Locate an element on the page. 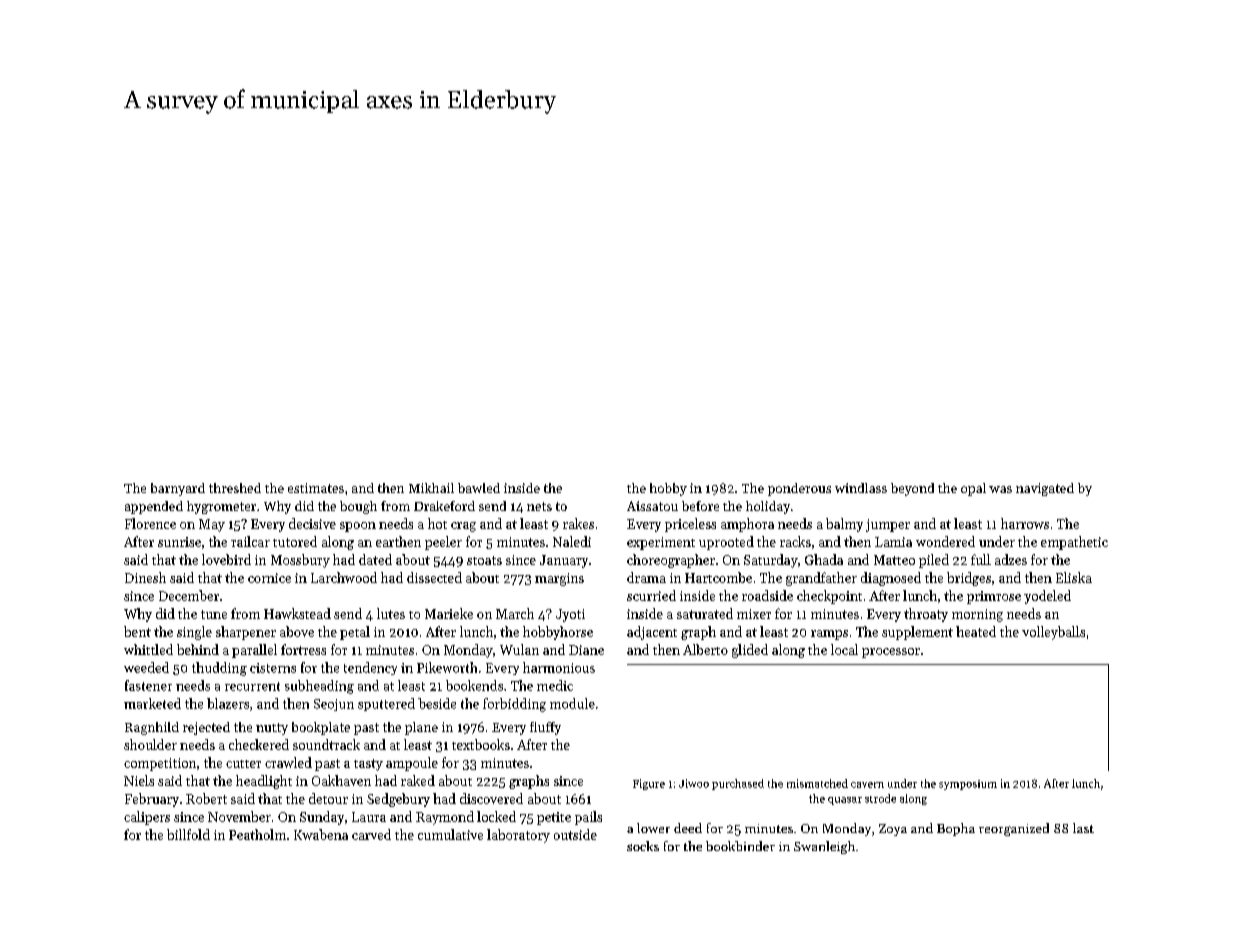  Swanleigh is located at coordinates (824, 847).
